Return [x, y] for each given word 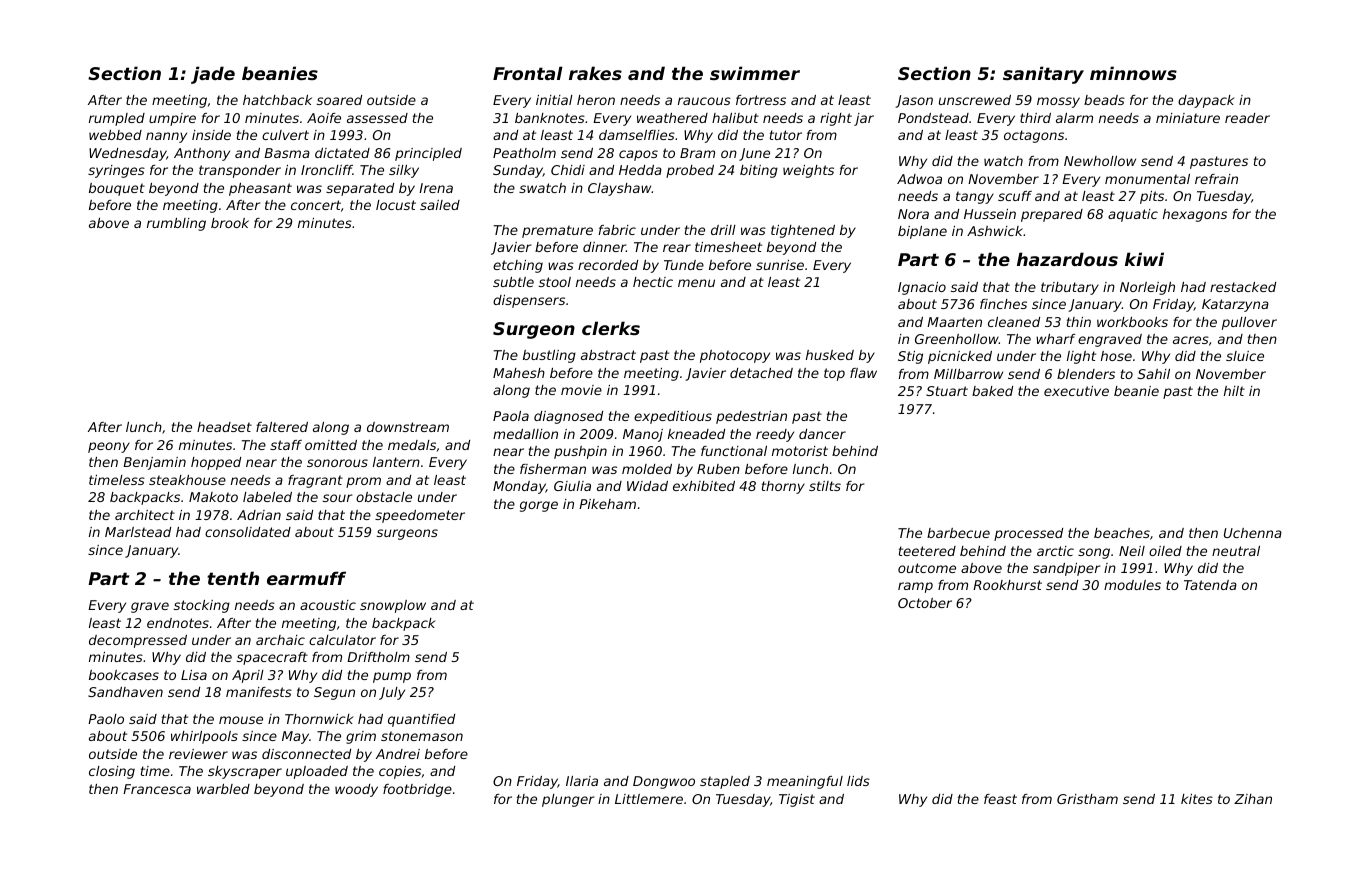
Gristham [1087, 799]
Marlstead [138, 532]
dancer [822, 434]
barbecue [958, 533]
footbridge [417, 790]
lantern [396, 462]
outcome [927, 568]
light [1081, 357]
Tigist [797, 800]
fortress [761, 100]
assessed [377, 118]
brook [230, 223]
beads [1104, 100]
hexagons [1195, 215]
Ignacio [922, 288]
